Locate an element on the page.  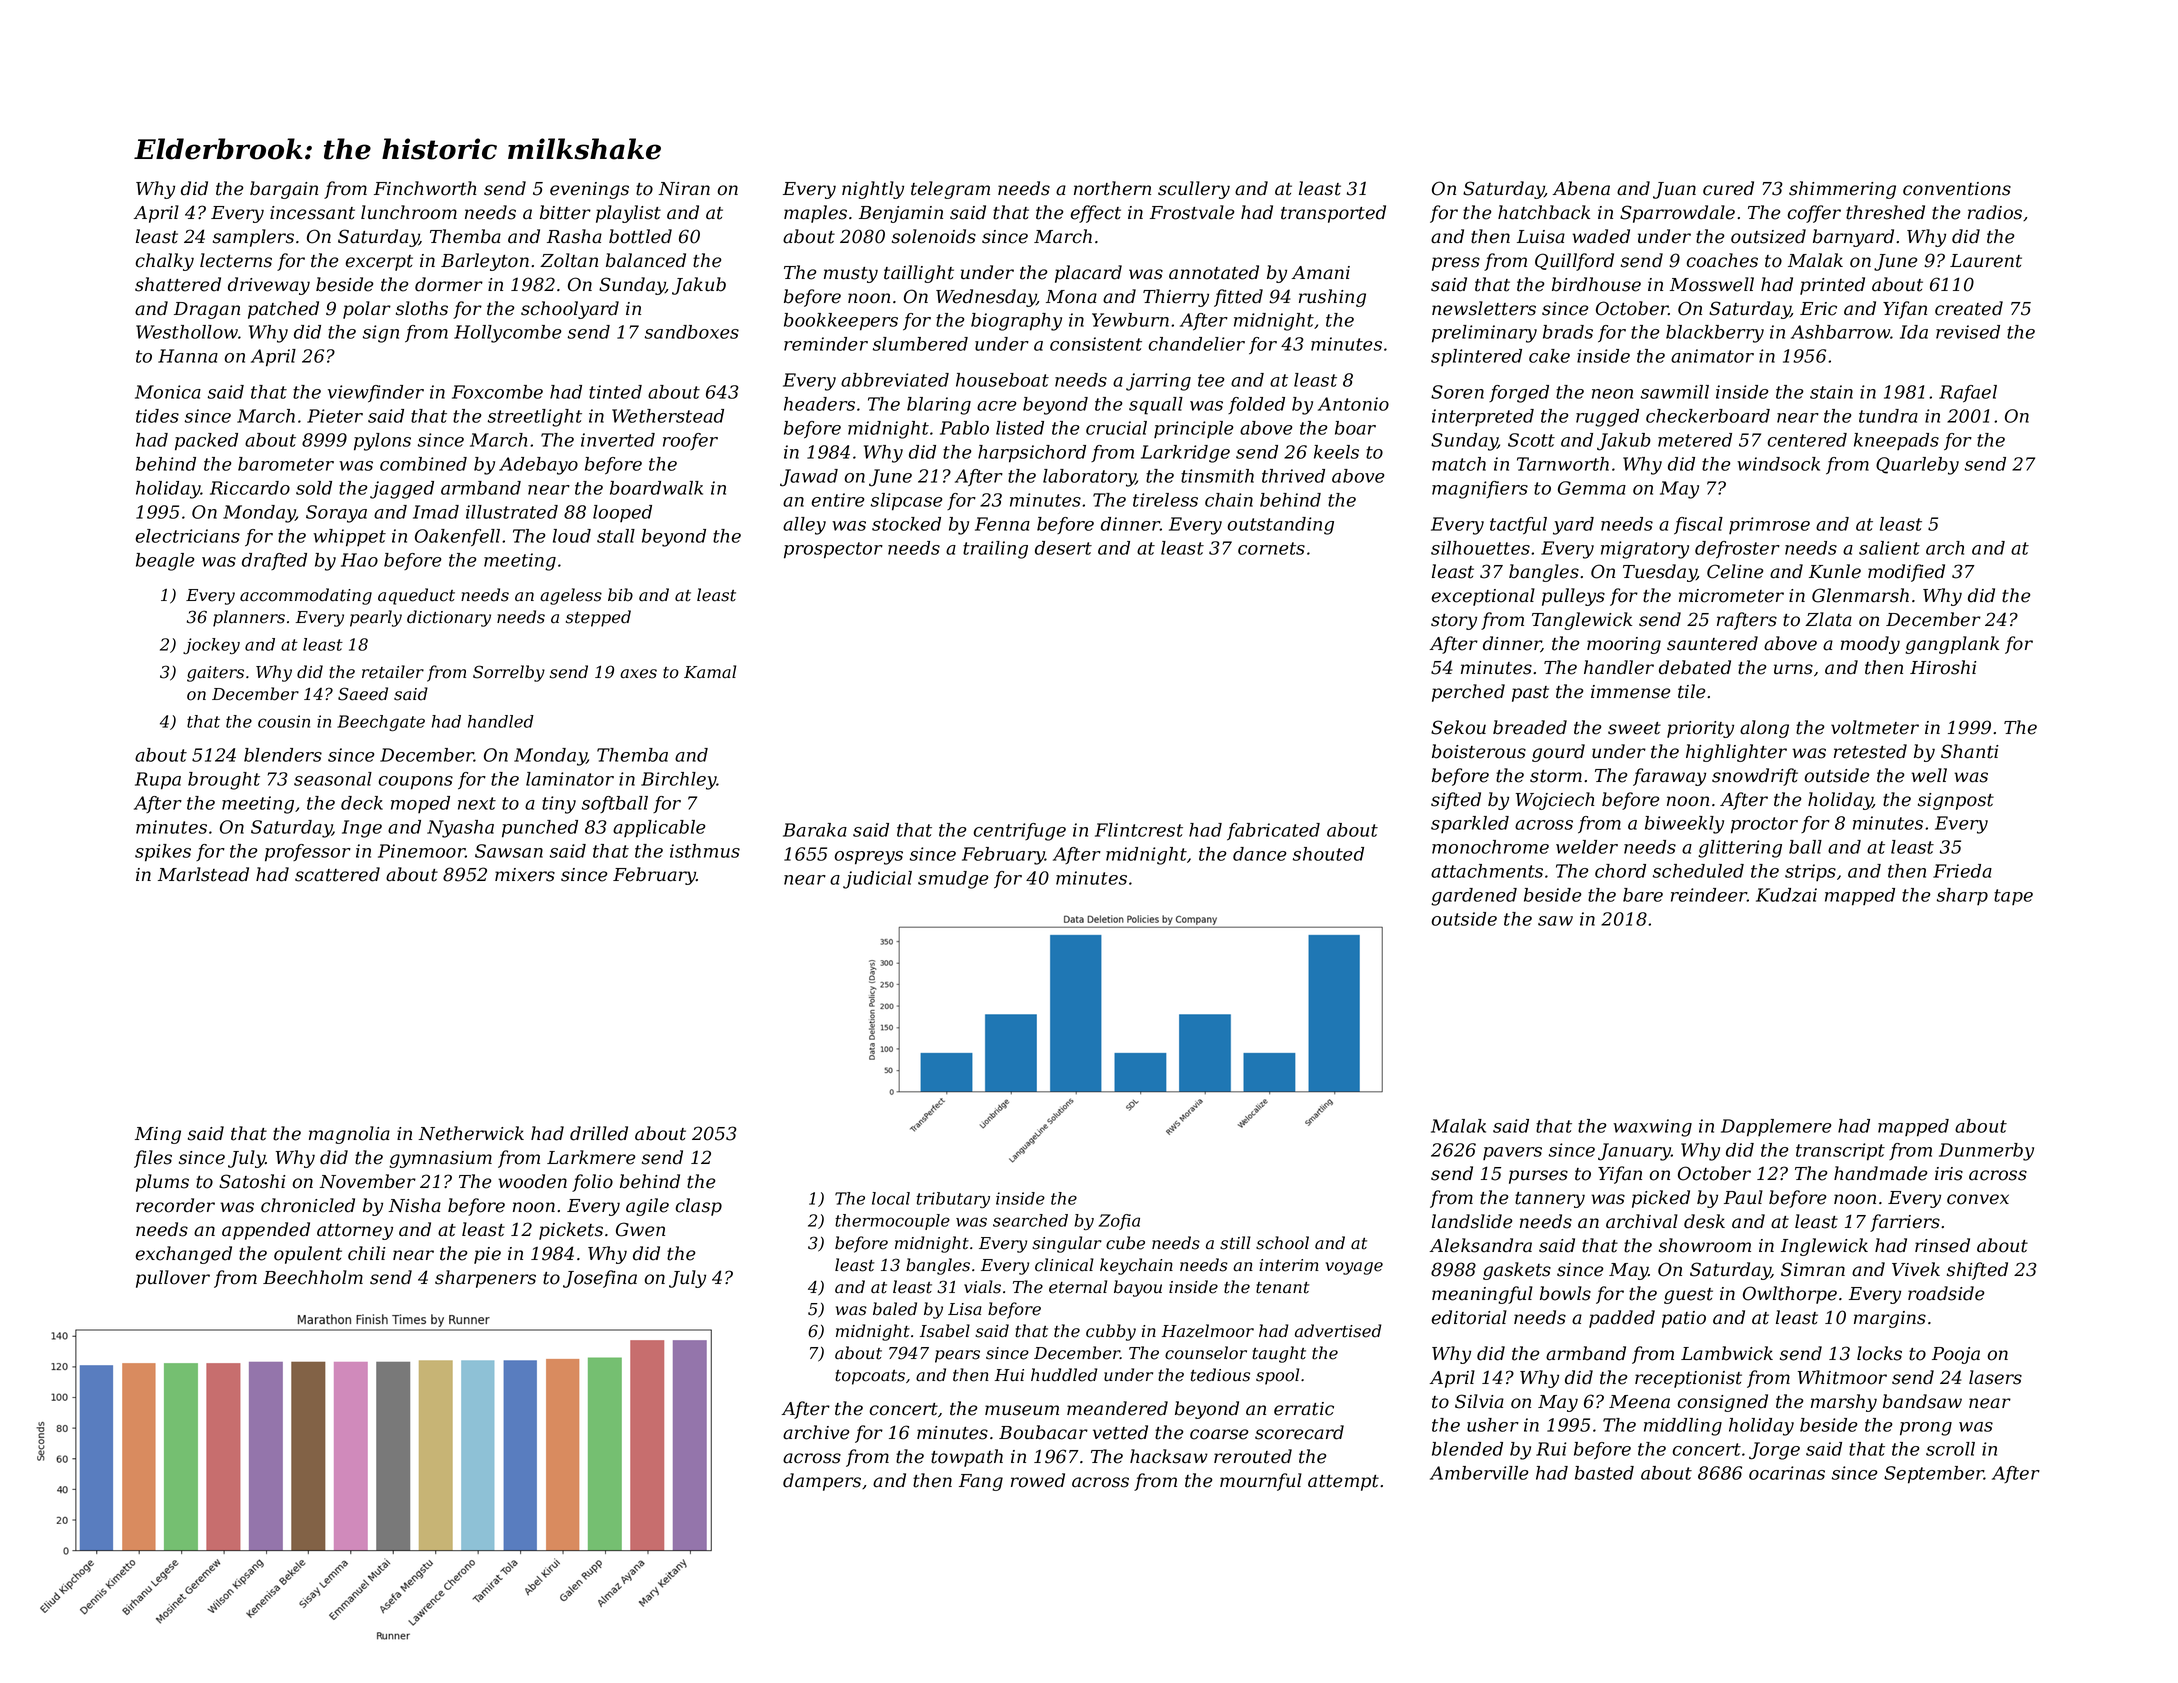
jockey is located at coordinates (211, 646).
